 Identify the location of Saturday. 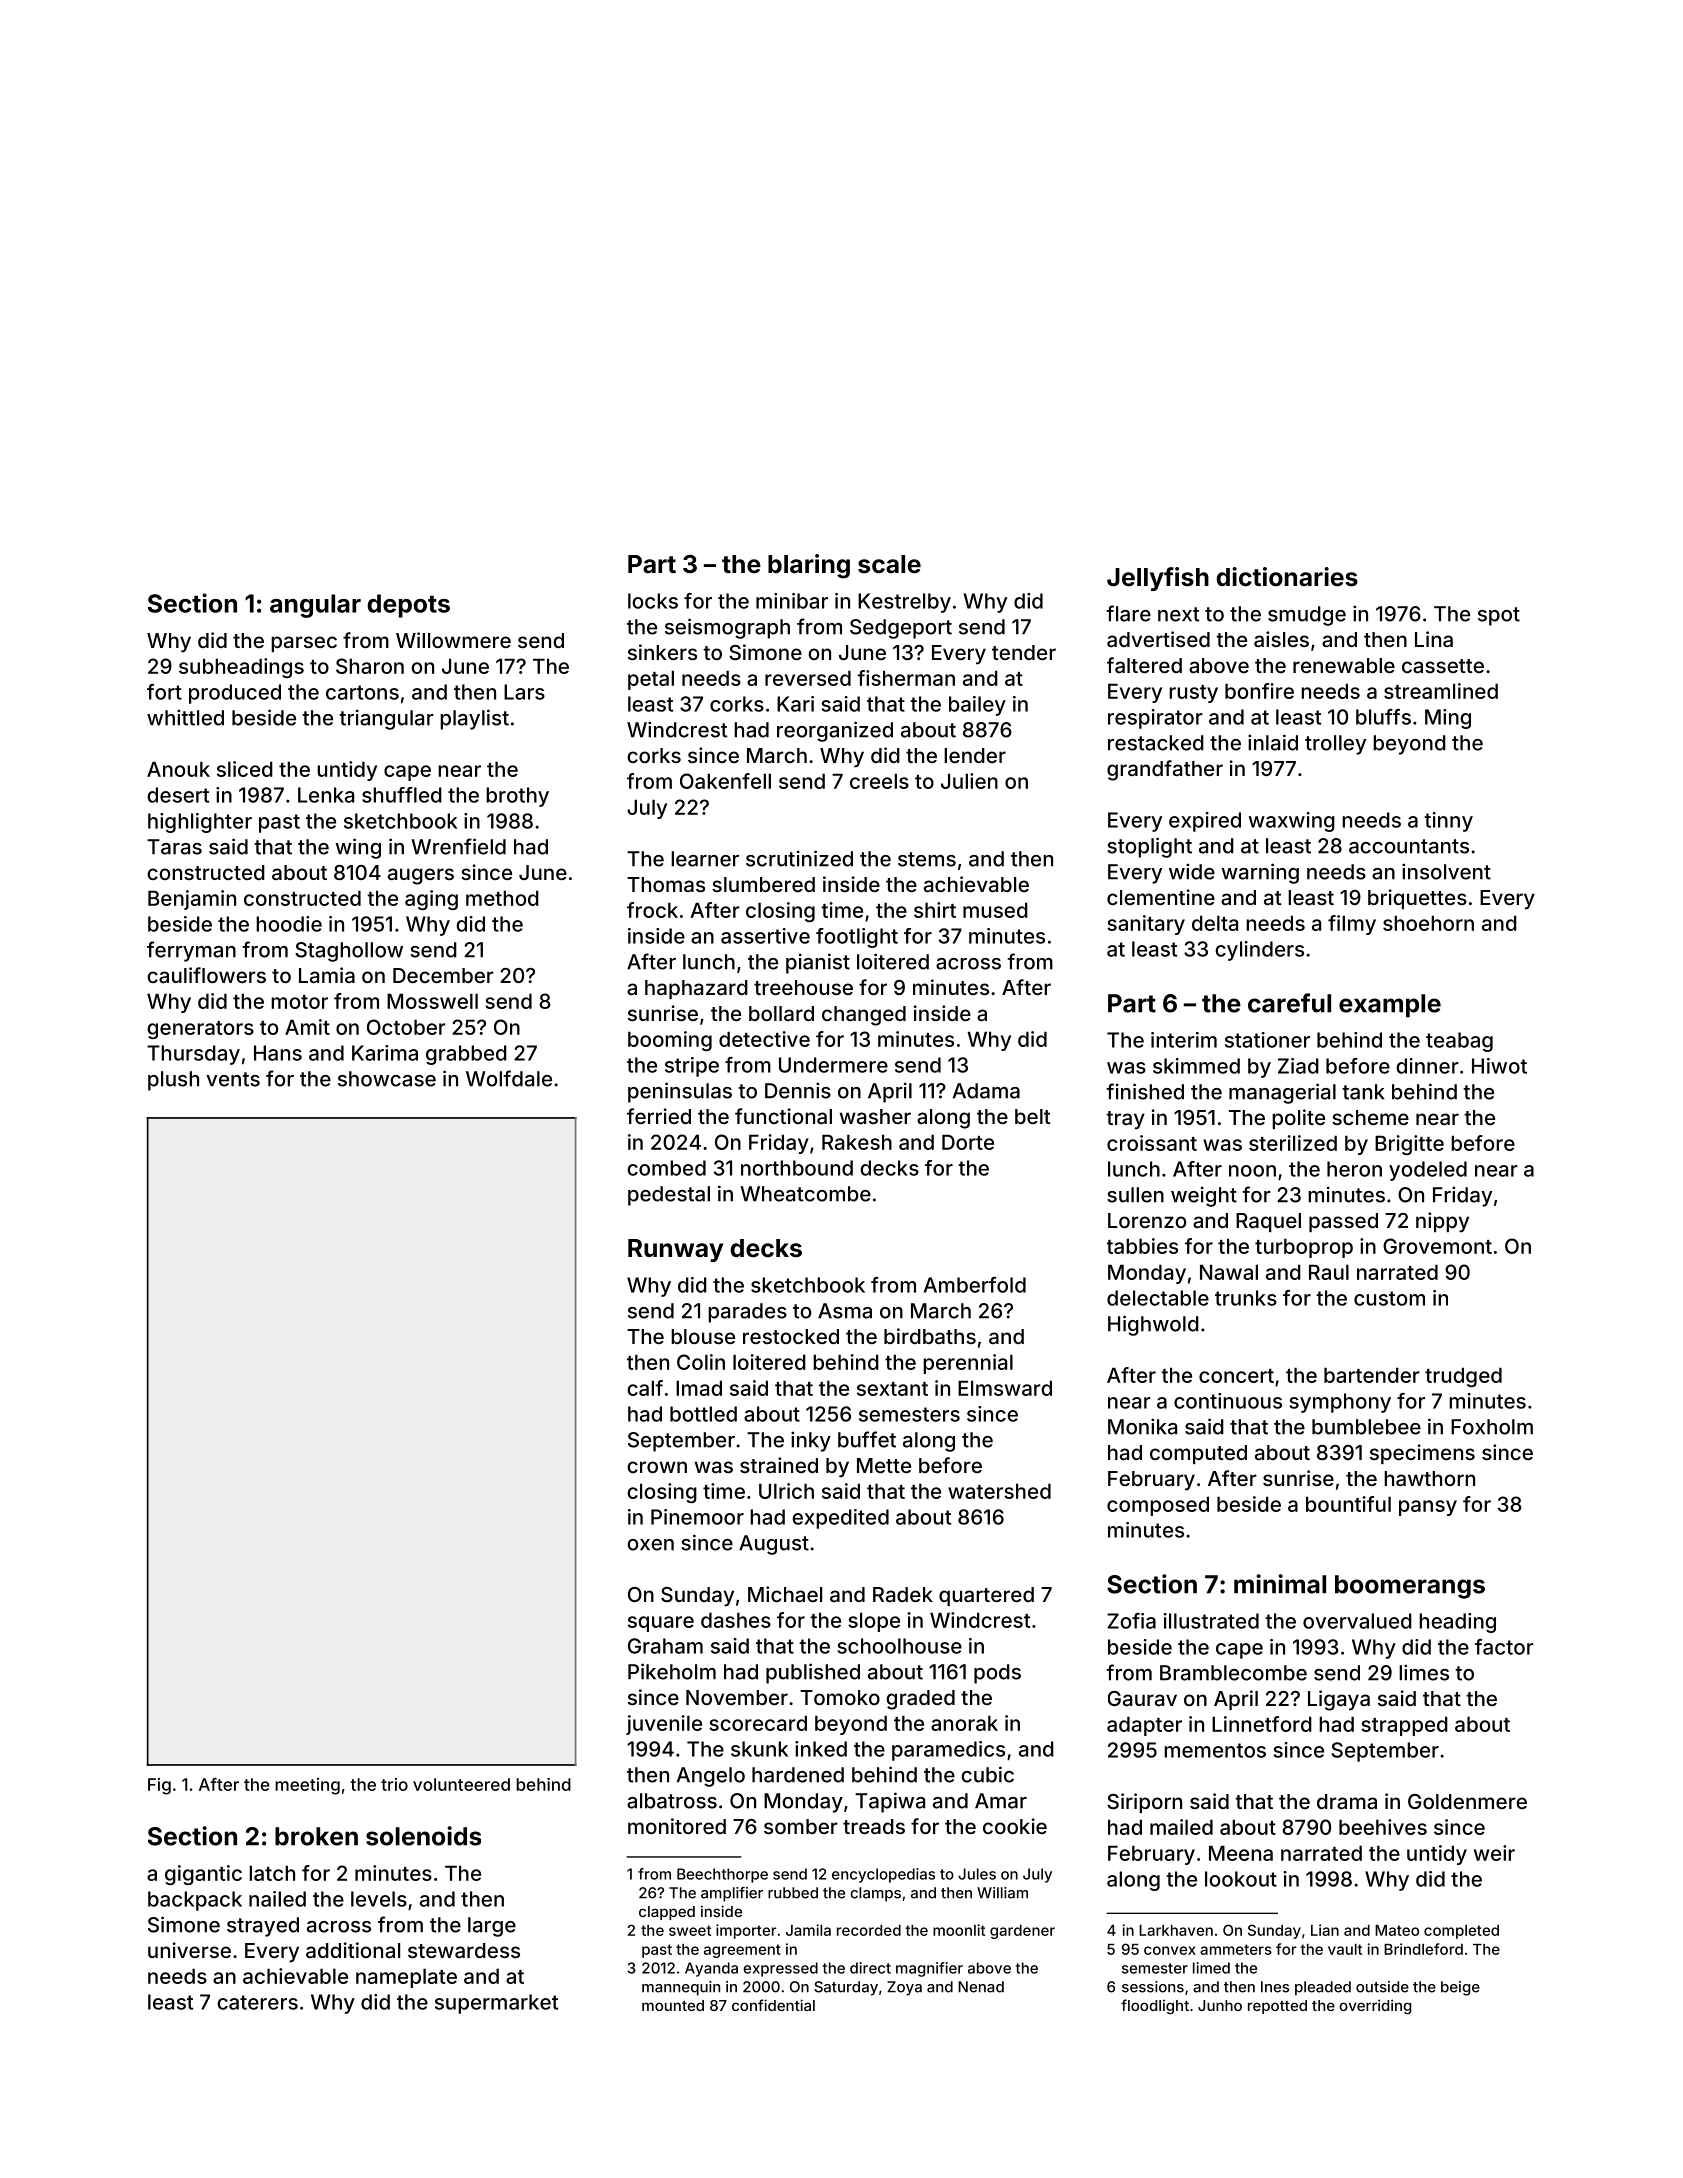
(846, 1988).
